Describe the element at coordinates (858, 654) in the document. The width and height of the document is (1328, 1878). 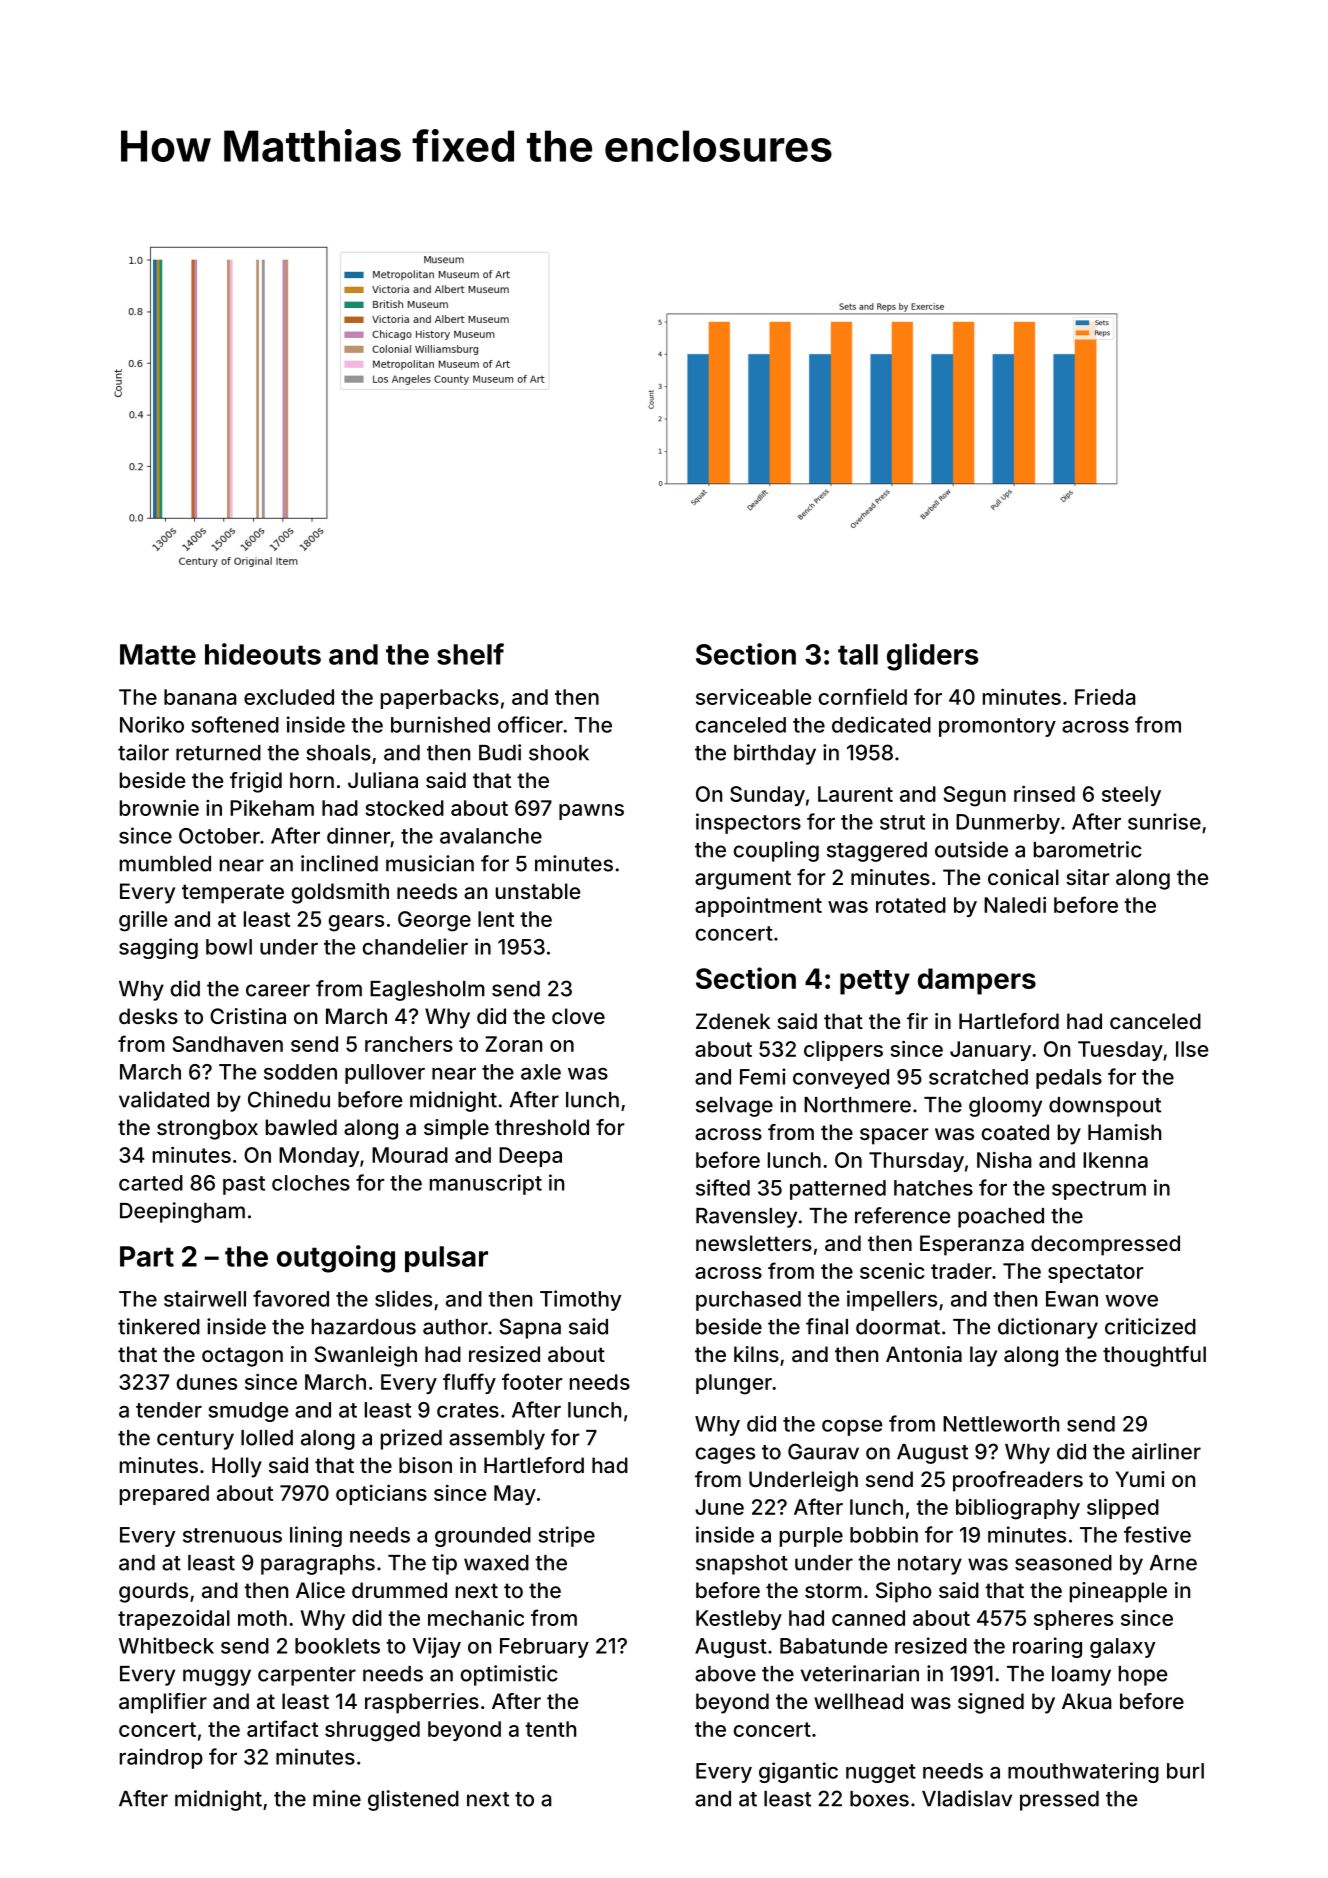
I see `tall` at that location.
